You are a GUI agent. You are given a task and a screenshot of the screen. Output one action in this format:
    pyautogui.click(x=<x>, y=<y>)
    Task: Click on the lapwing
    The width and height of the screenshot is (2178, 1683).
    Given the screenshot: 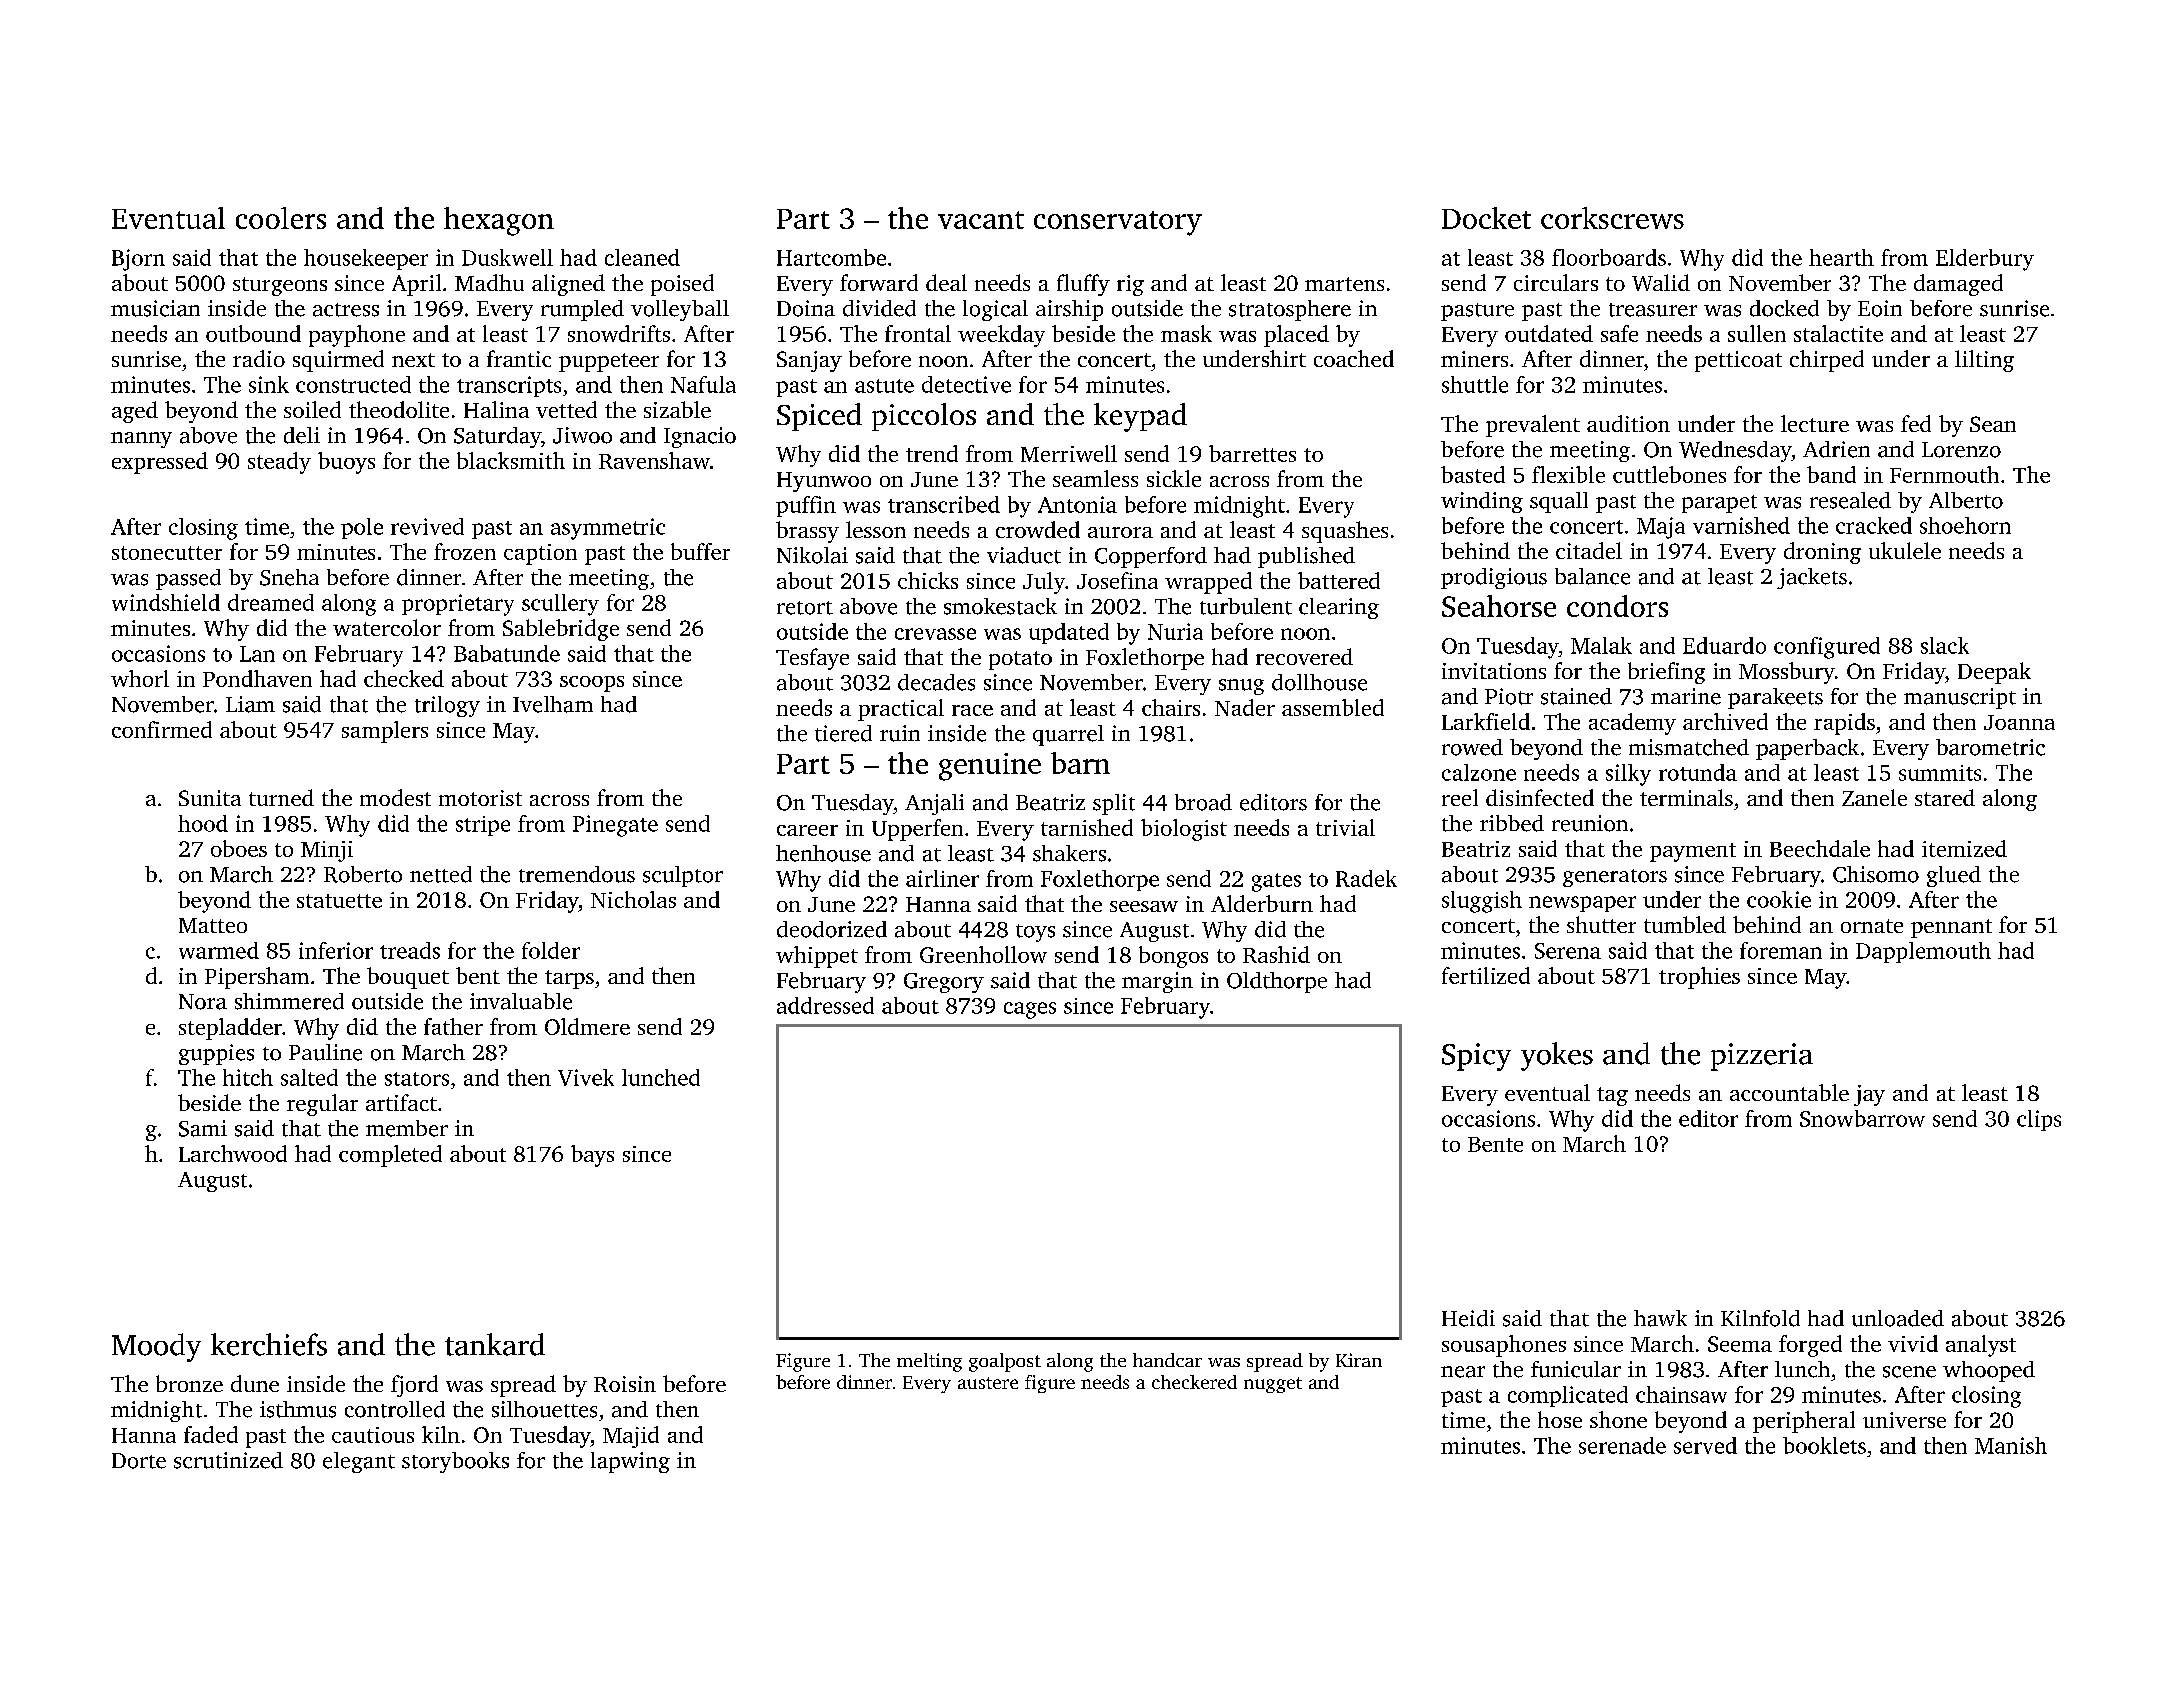 What is the action you would take?
    pyautogui.click(x=630, y=1462)
